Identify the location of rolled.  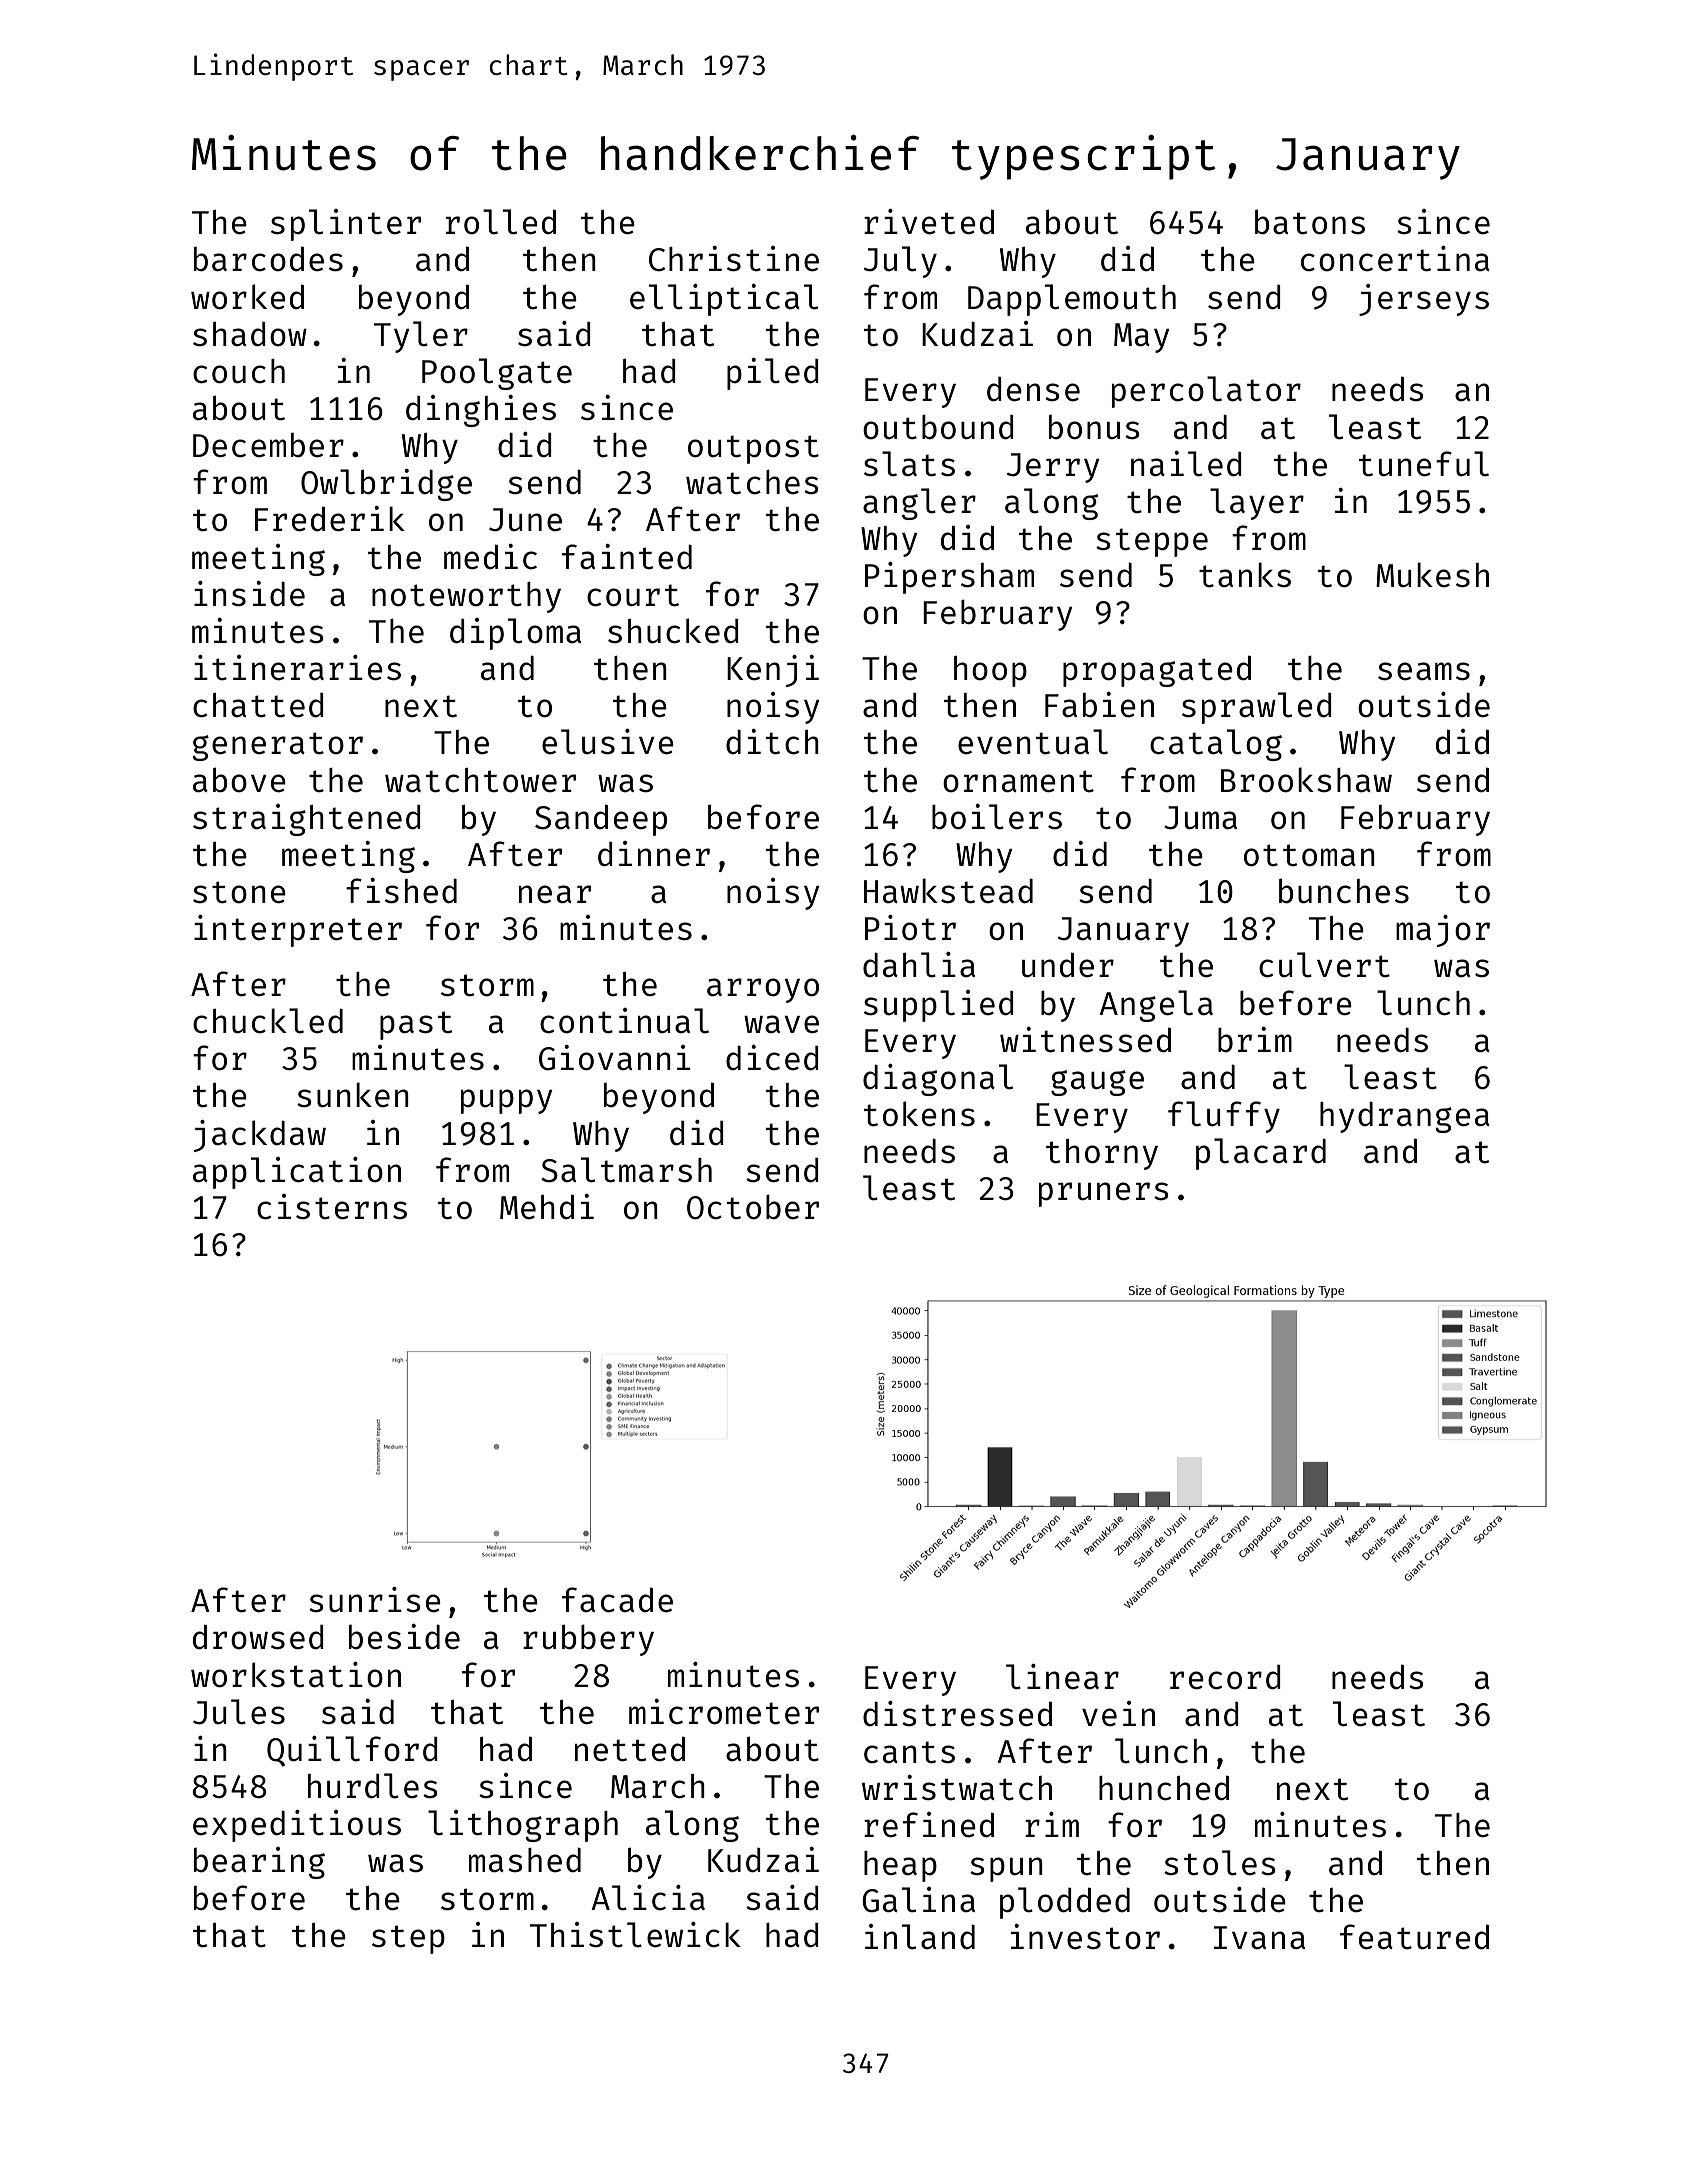
(501, 222).
